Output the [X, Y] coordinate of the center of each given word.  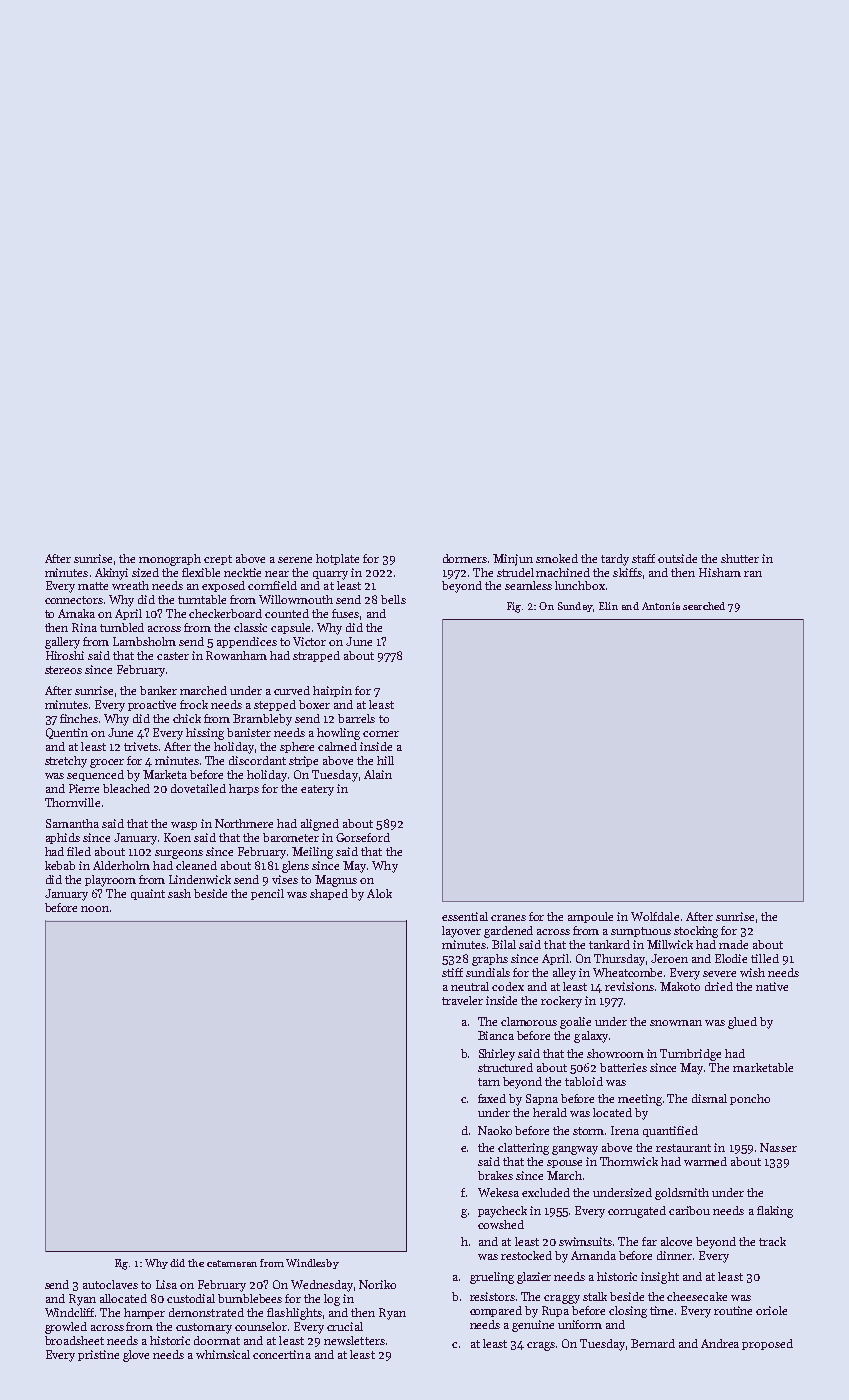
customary [204, 1328]
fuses [345, 613]
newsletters [354, 1340]
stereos [63, 670]
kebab [60, 865]
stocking [696, 932]
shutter [740, 558]
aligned [320, 825]
